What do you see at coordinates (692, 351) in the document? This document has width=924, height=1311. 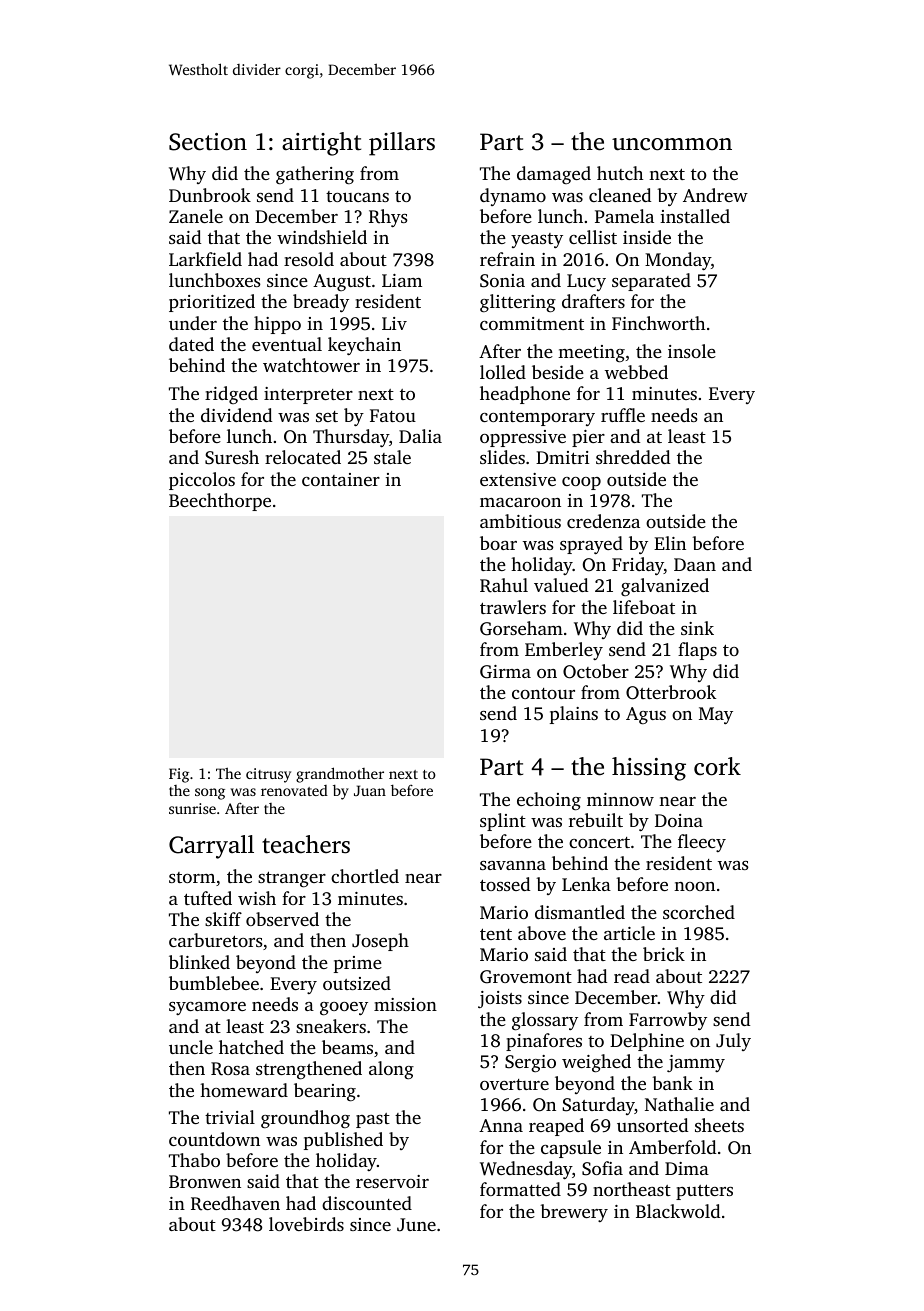 I see `insole` at bounding box center [692, 351].
